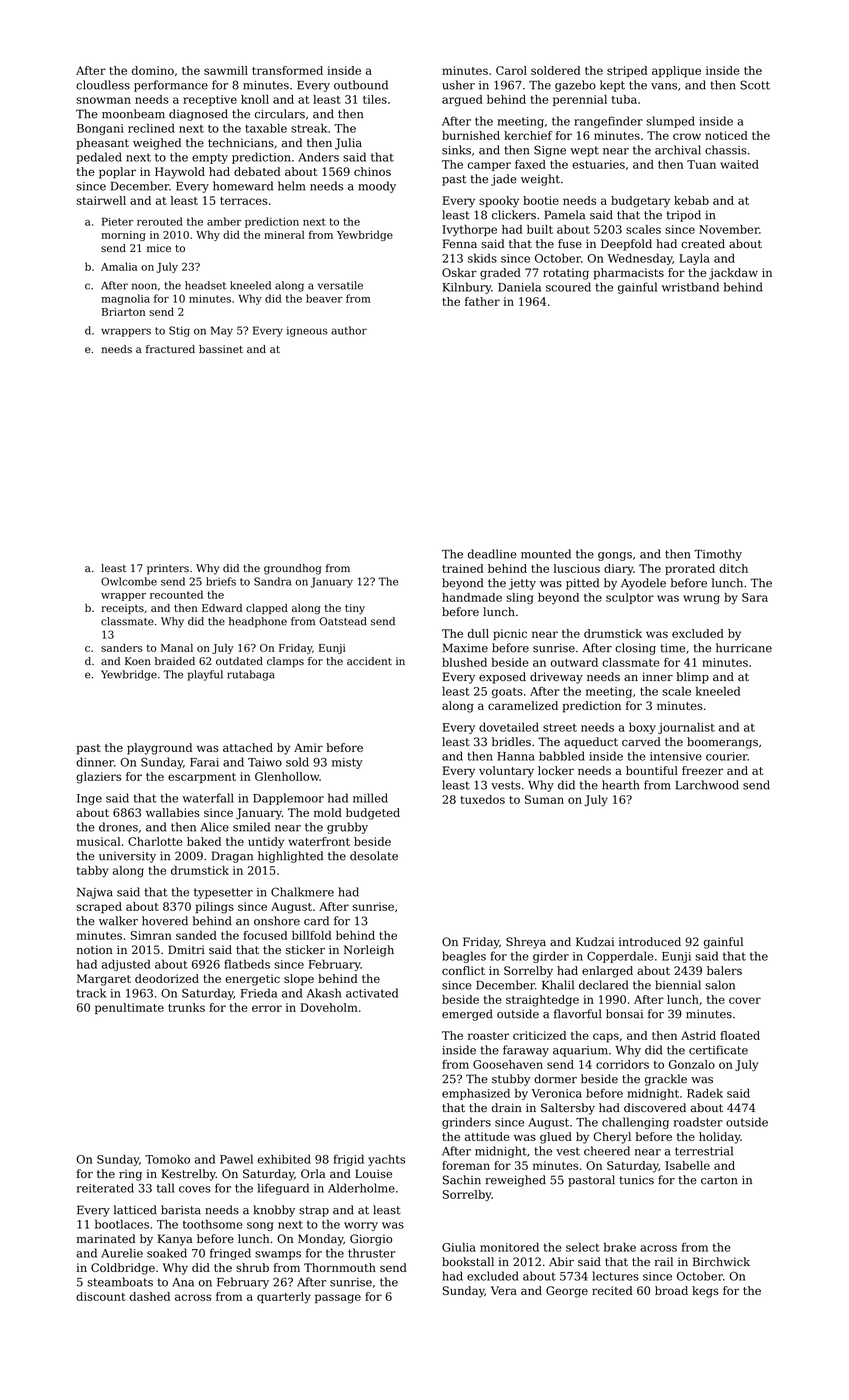  I want to click on mounted, so click(546, 554).
